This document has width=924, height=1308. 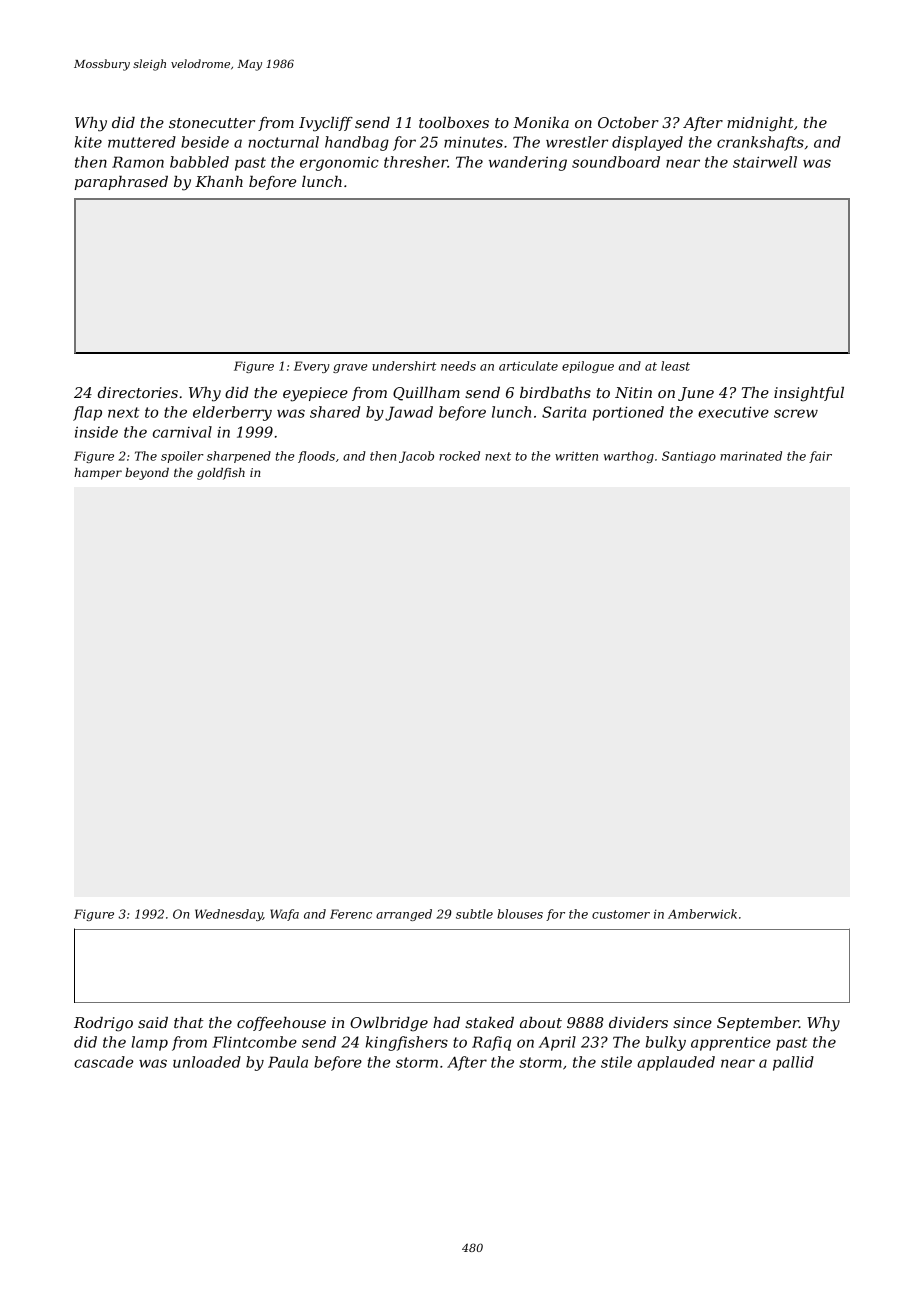 What do you see at coordinates (458, 366) in the document?
I see `needs` at bounding box center [458, 366].
